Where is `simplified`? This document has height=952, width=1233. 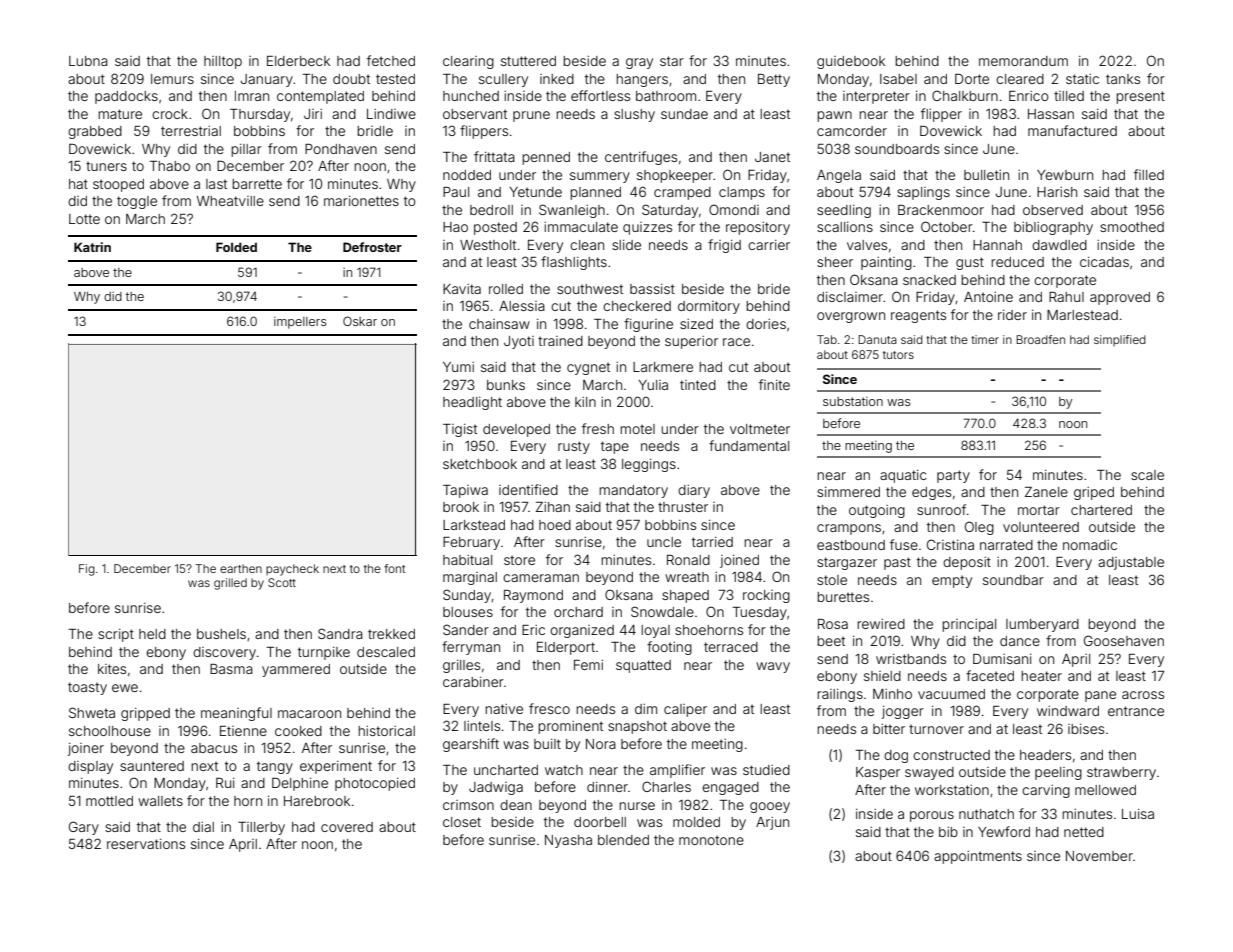
simplified is located at coordinates (1120, 340).
